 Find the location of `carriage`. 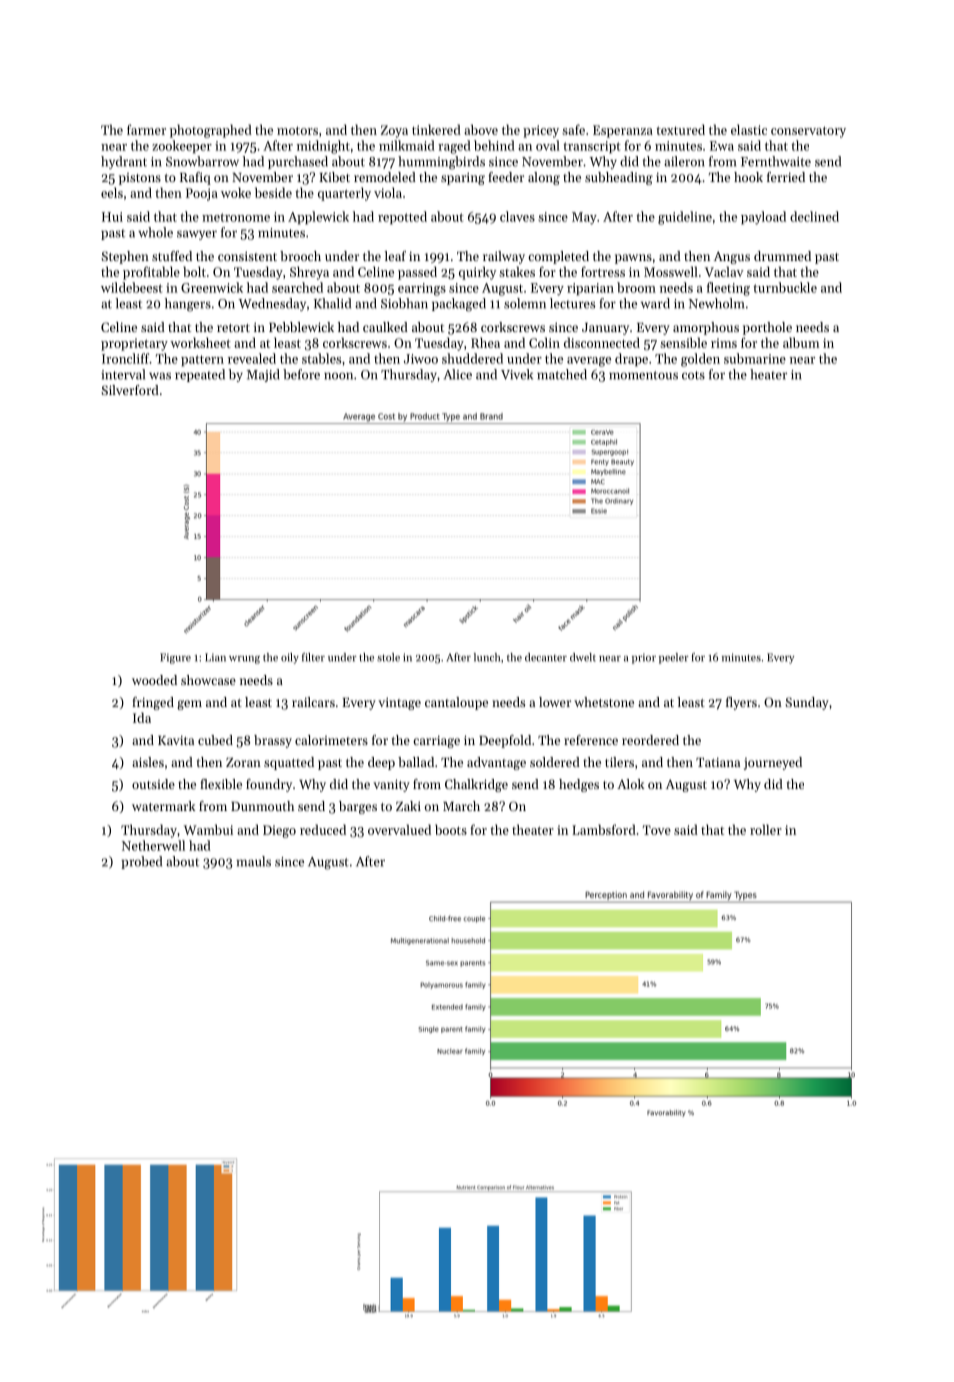

carriage is located at coordinates (436, 741).
